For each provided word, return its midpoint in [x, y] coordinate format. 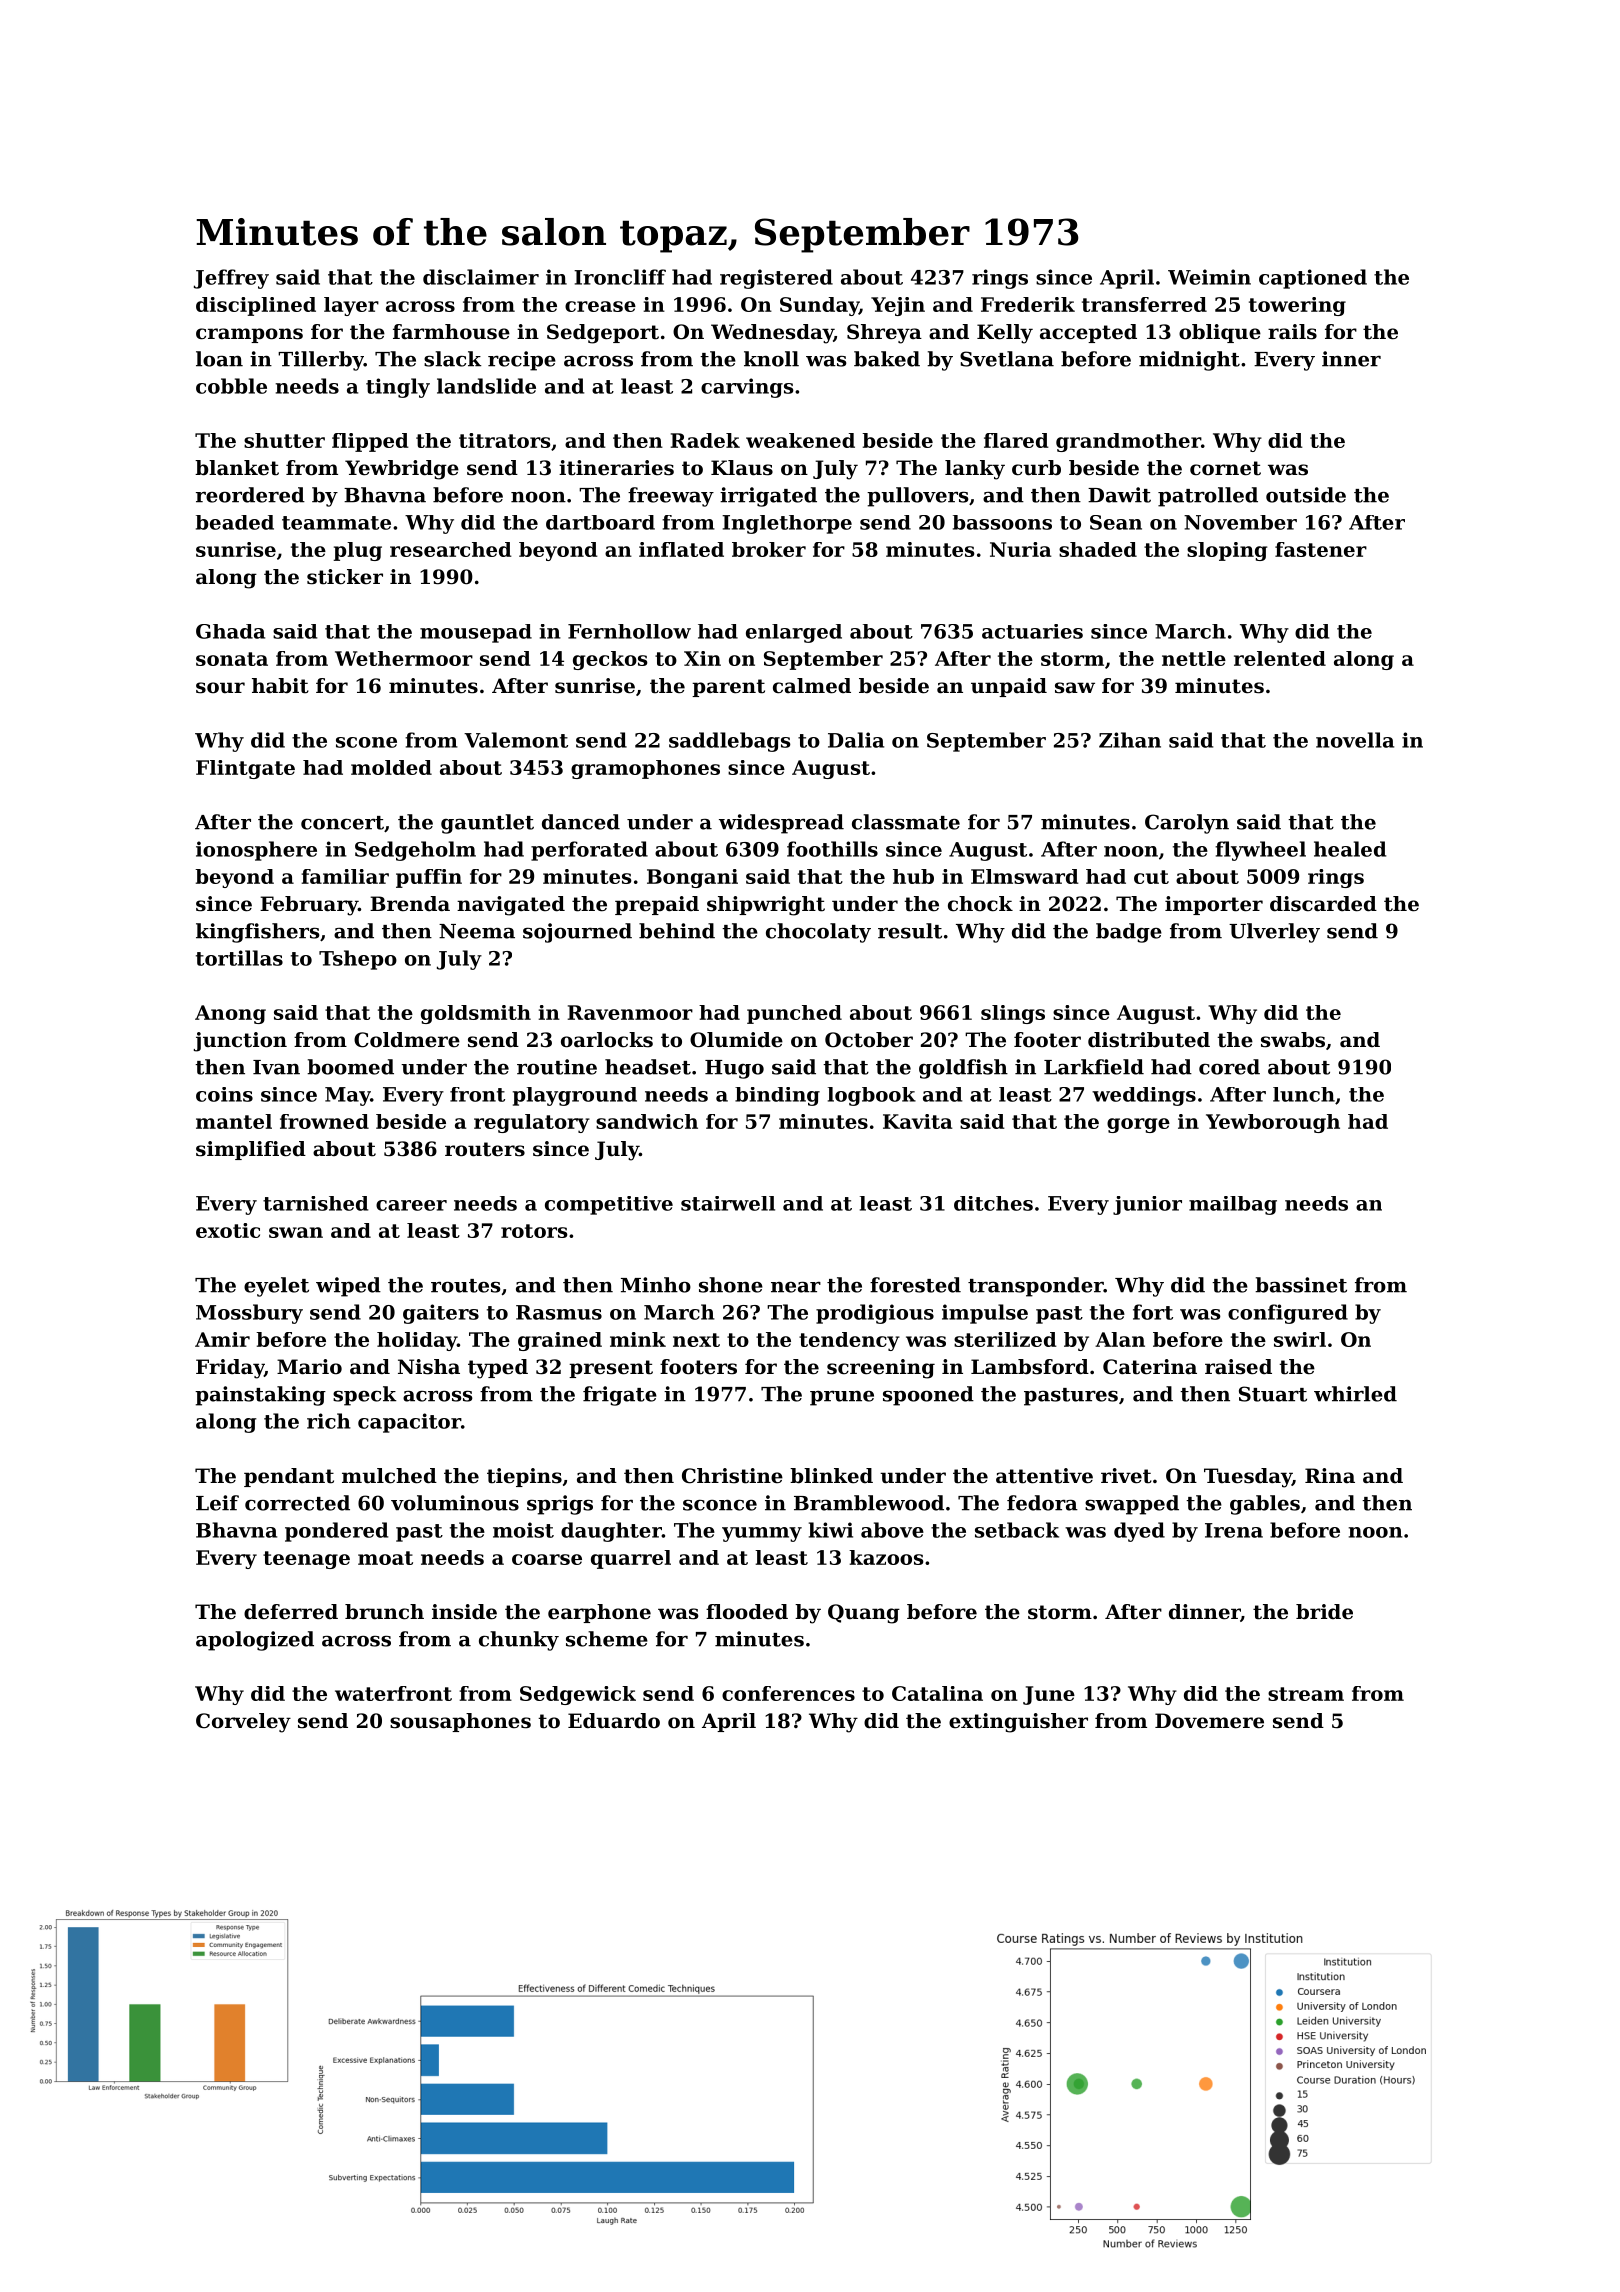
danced [581, 822]
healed [1350, 849]
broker [769, 549]
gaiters [441, 1314]
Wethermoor [404, 658]
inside [464, 1612]
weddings [1144, 1096]
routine [557, 1067]
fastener [1321, 549]
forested [915, 1285]
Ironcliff [620, 277]
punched [794, 1014]
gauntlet [487, 824]
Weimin [1209, 277]
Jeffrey [231, 279]
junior [1147, 1205]
